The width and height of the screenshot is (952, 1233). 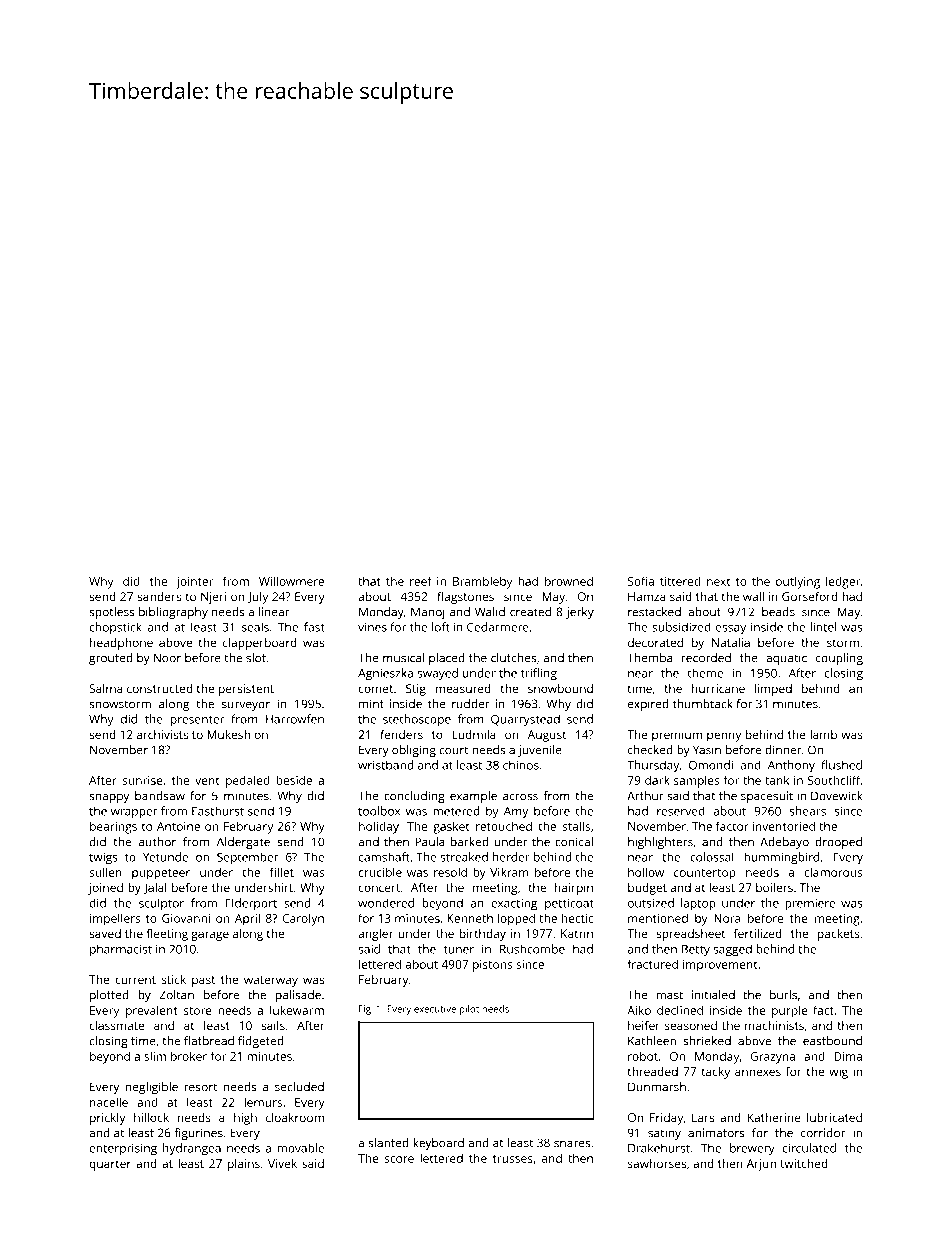 What do you see at coordinates (841, 765) in the screenshot?
I see `flushed` at bounding box center [841, 765].
